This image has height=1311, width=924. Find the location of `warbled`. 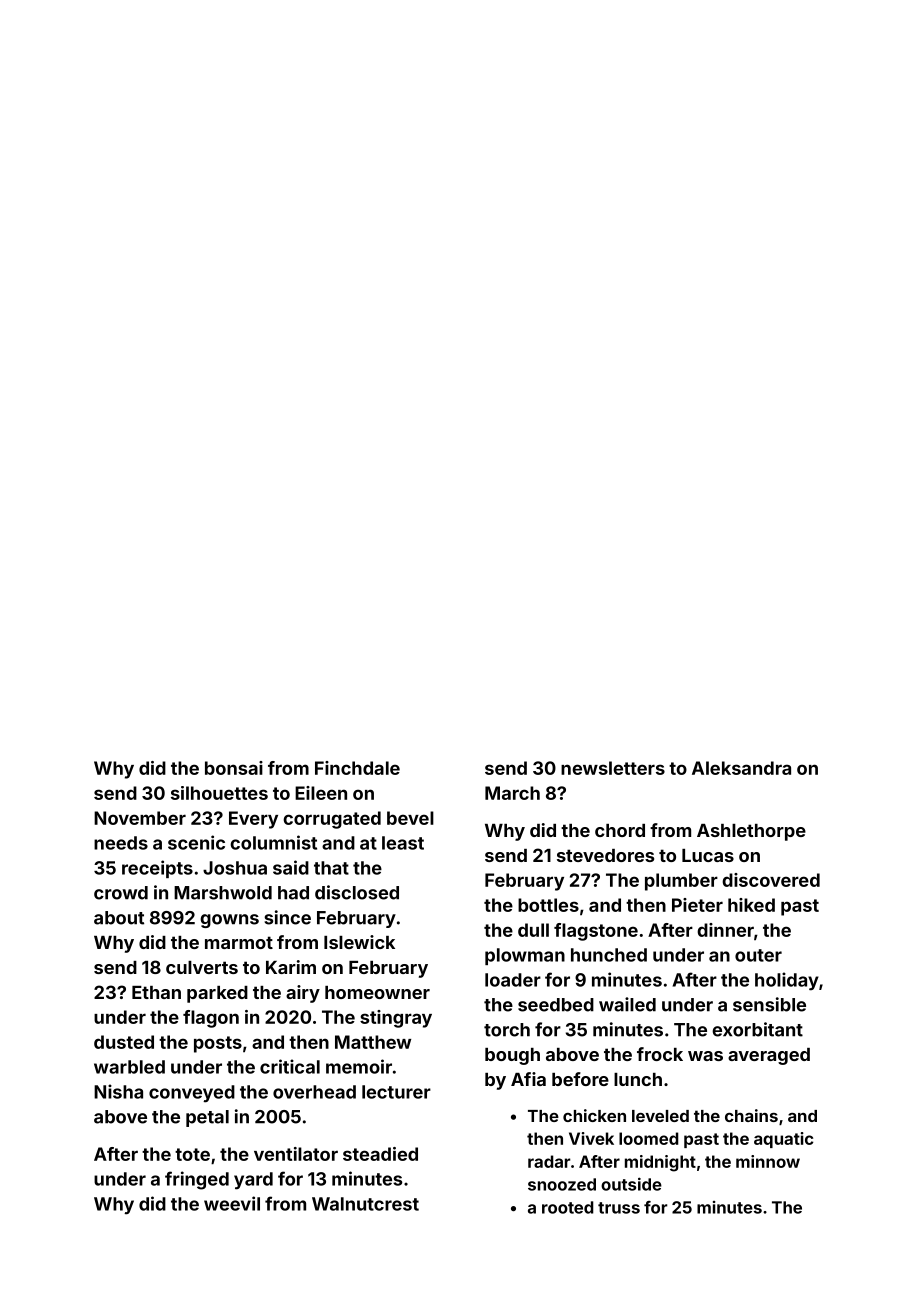

warbled is located at coordinates (129, 1067).
